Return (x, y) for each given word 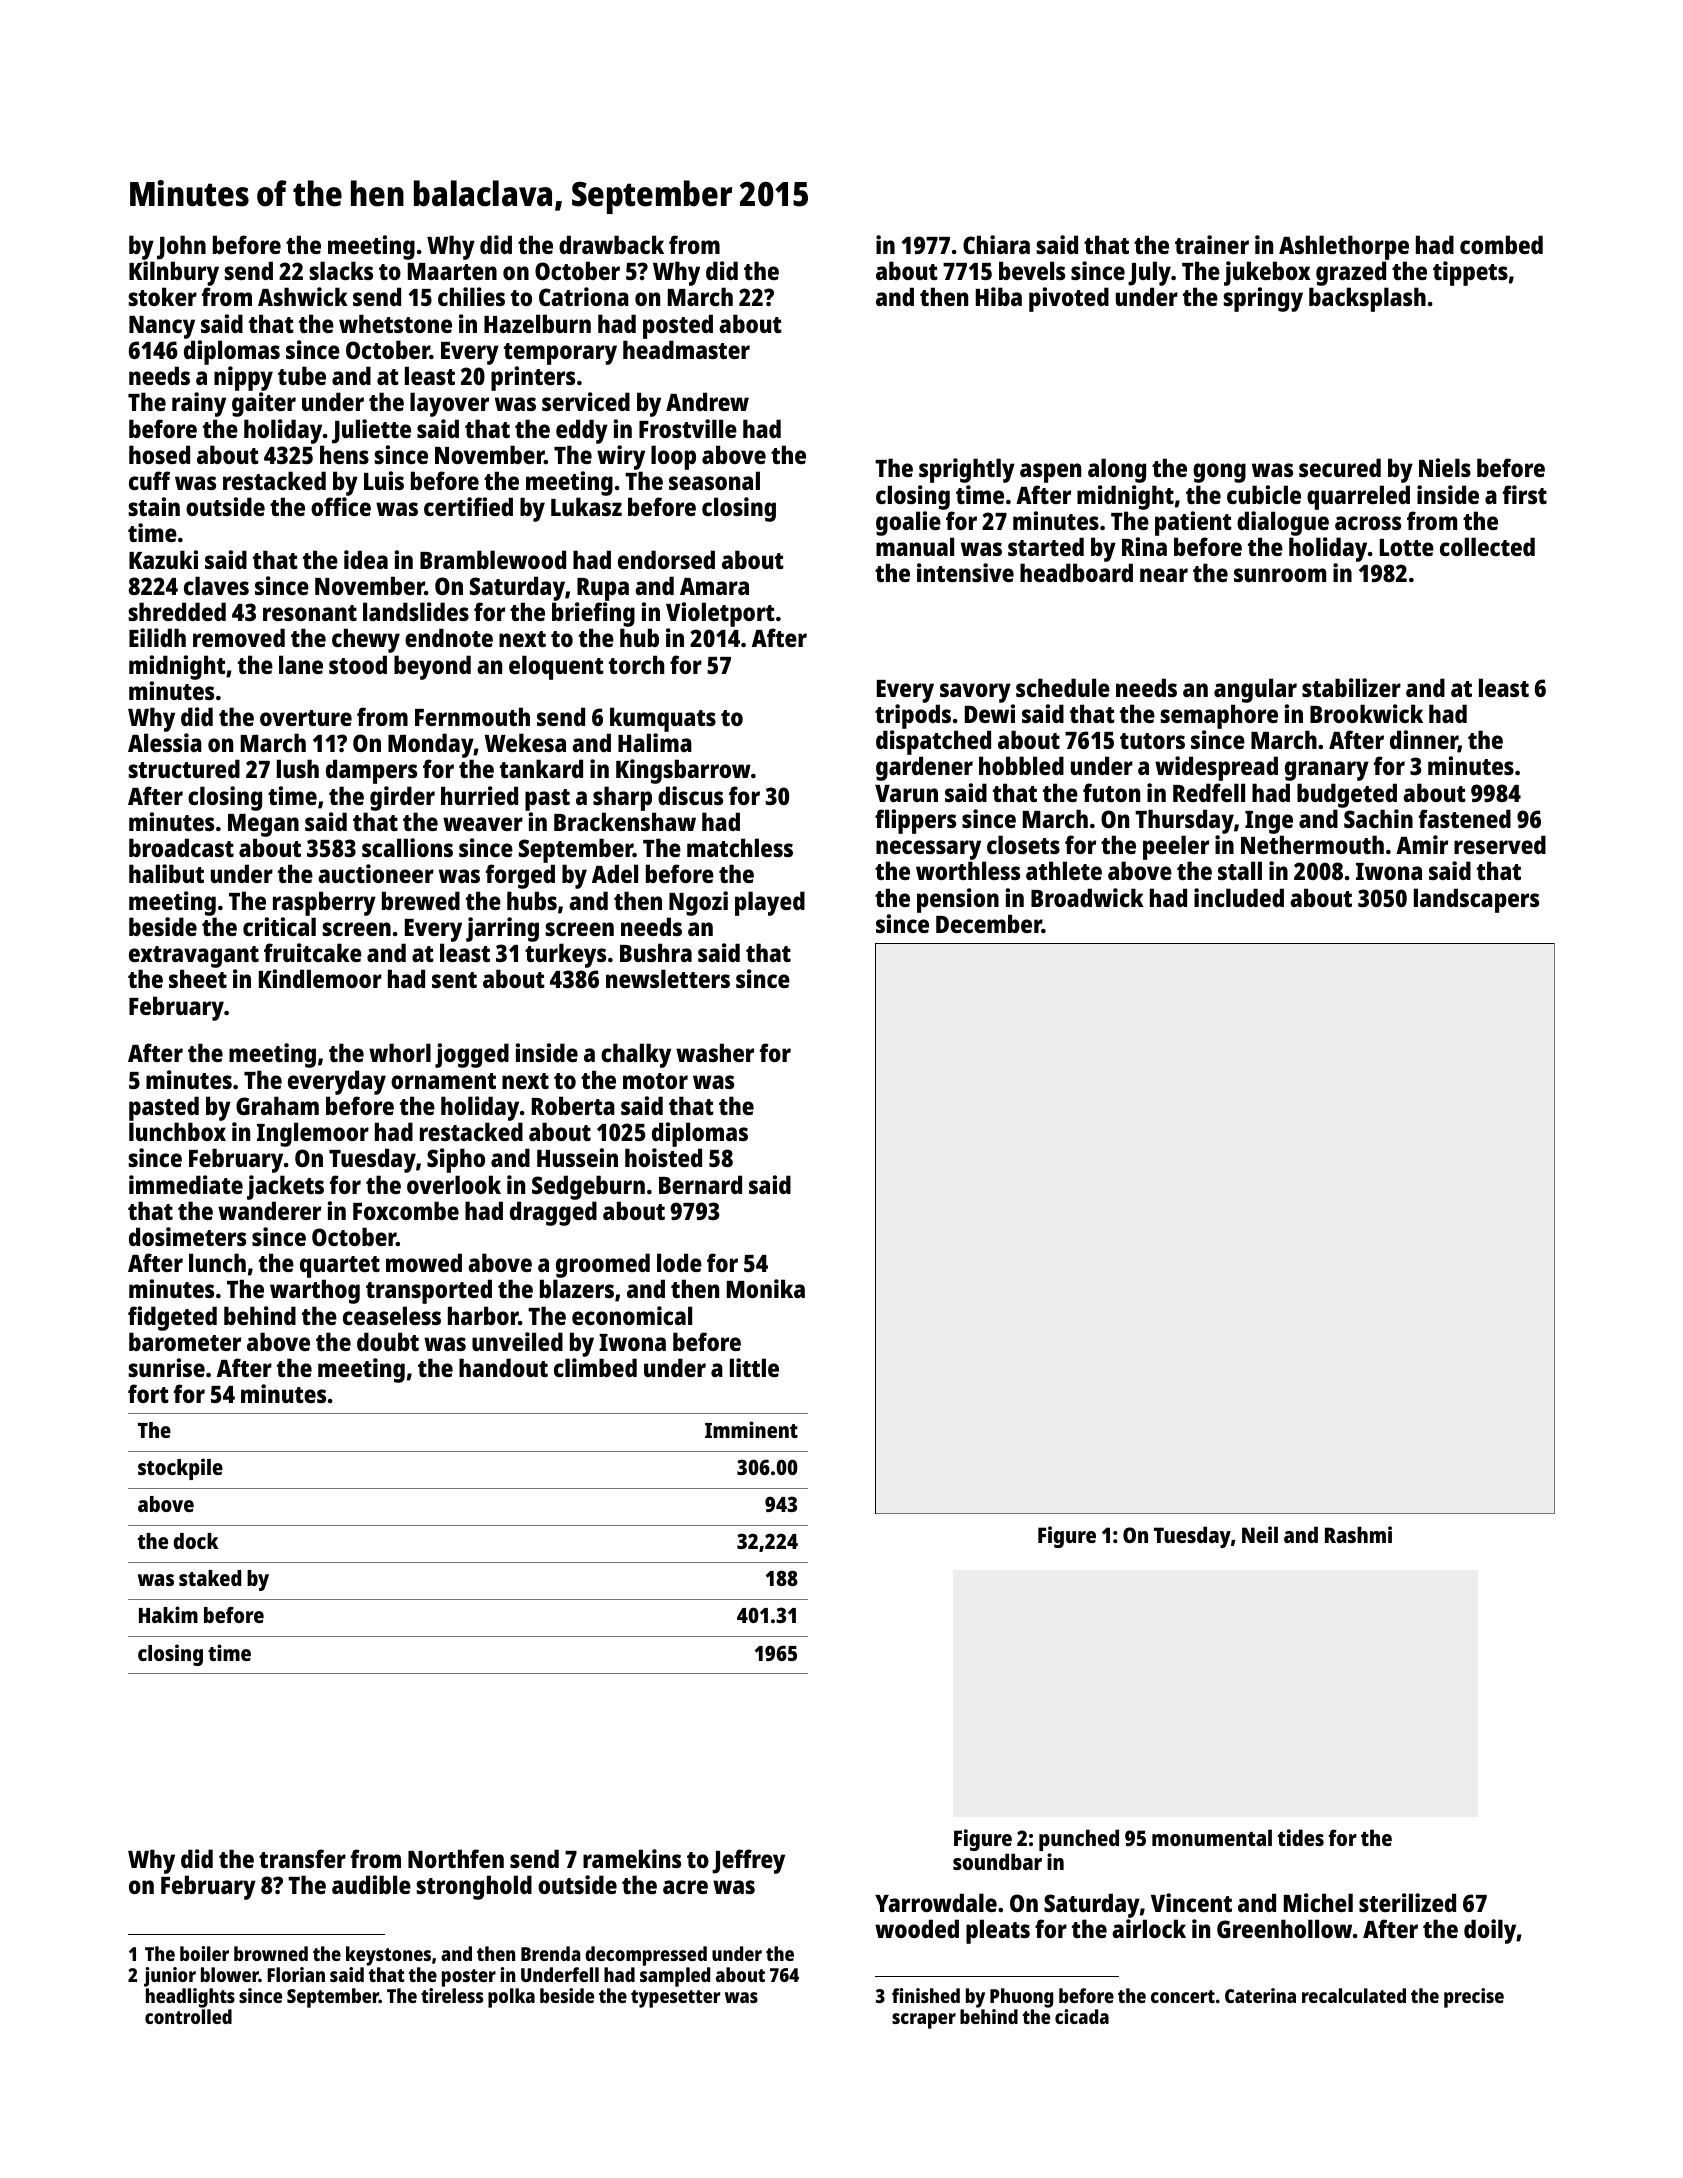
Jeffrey (748, 1861)
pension (958, 900)
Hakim (168, 1614)
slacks (341, 270)
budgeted (1347, 795)
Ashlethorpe (1344, 247)
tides (1301, 1837)
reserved (1500, 844)
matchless (740, 847)
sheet (198, 978)
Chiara (996, 244)
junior (170, 1977)
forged (520, 876)
